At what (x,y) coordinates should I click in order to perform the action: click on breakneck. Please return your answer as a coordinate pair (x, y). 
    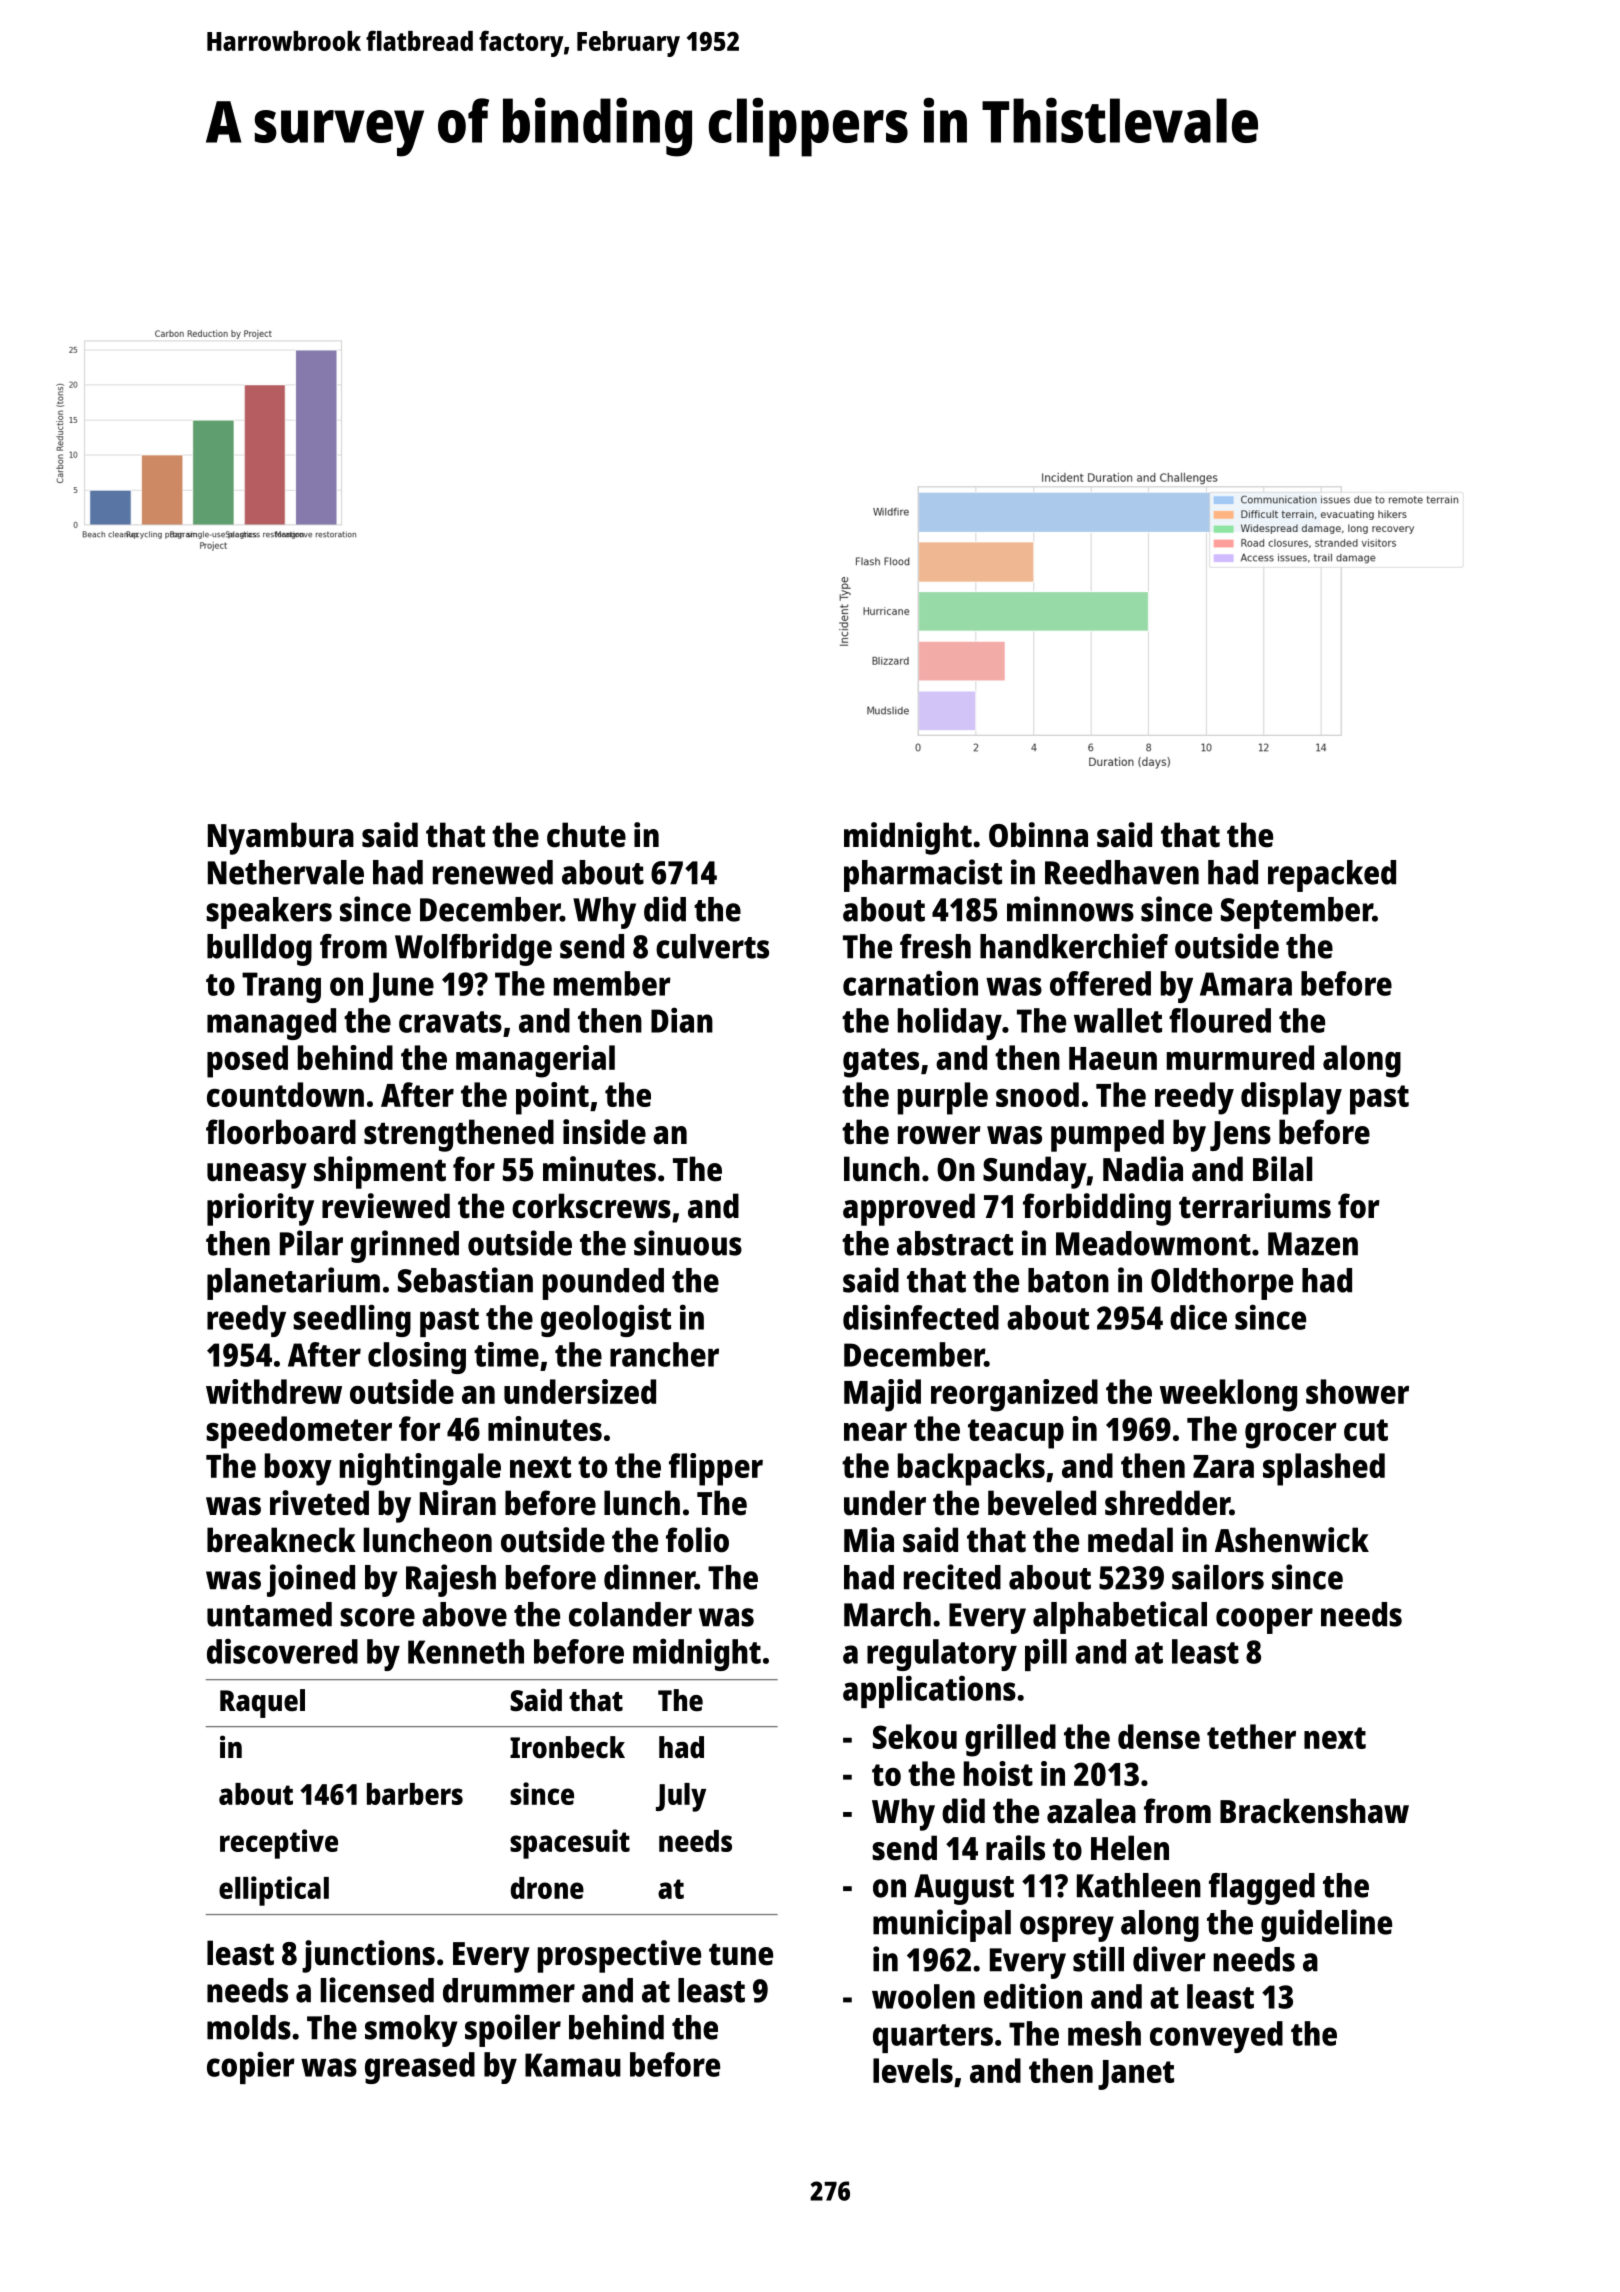
    Looking at the image, I should click on (281, 1540).
